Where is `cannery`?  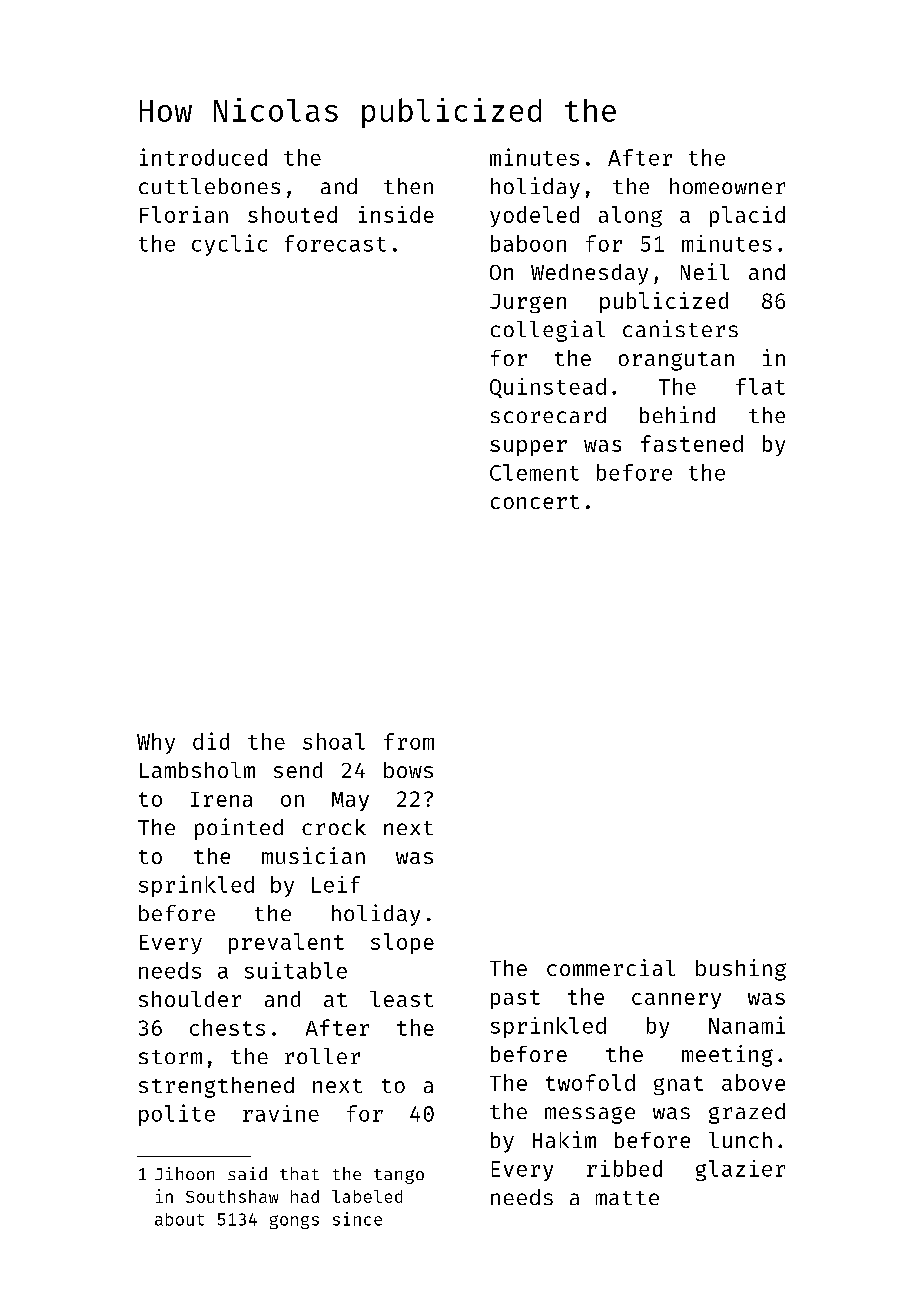 cannery is located at coordinates (676, 1001).
